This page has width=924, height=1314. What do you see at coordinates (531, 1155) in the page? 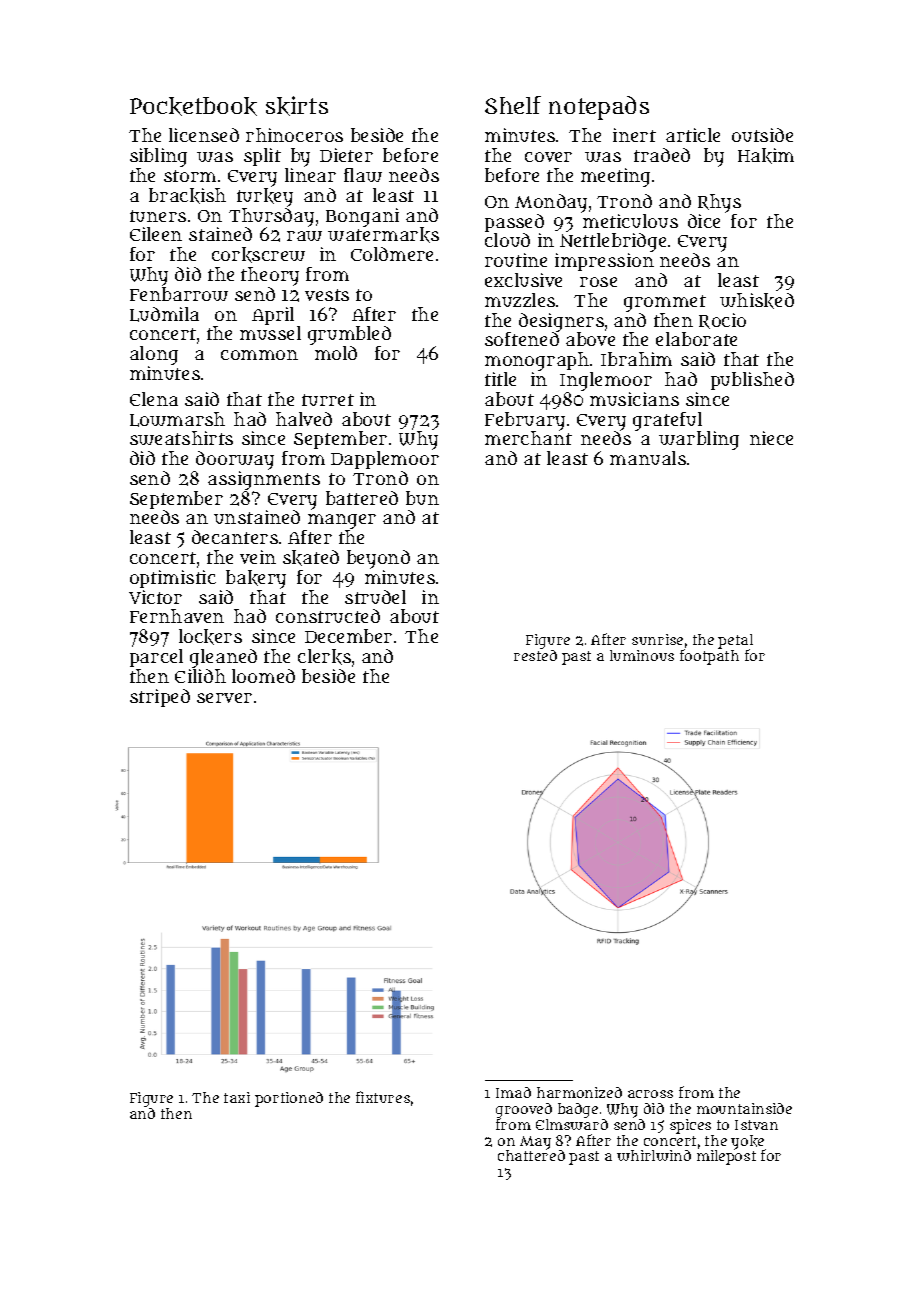
I see `chattered` at bounding box center [531, 1155].
